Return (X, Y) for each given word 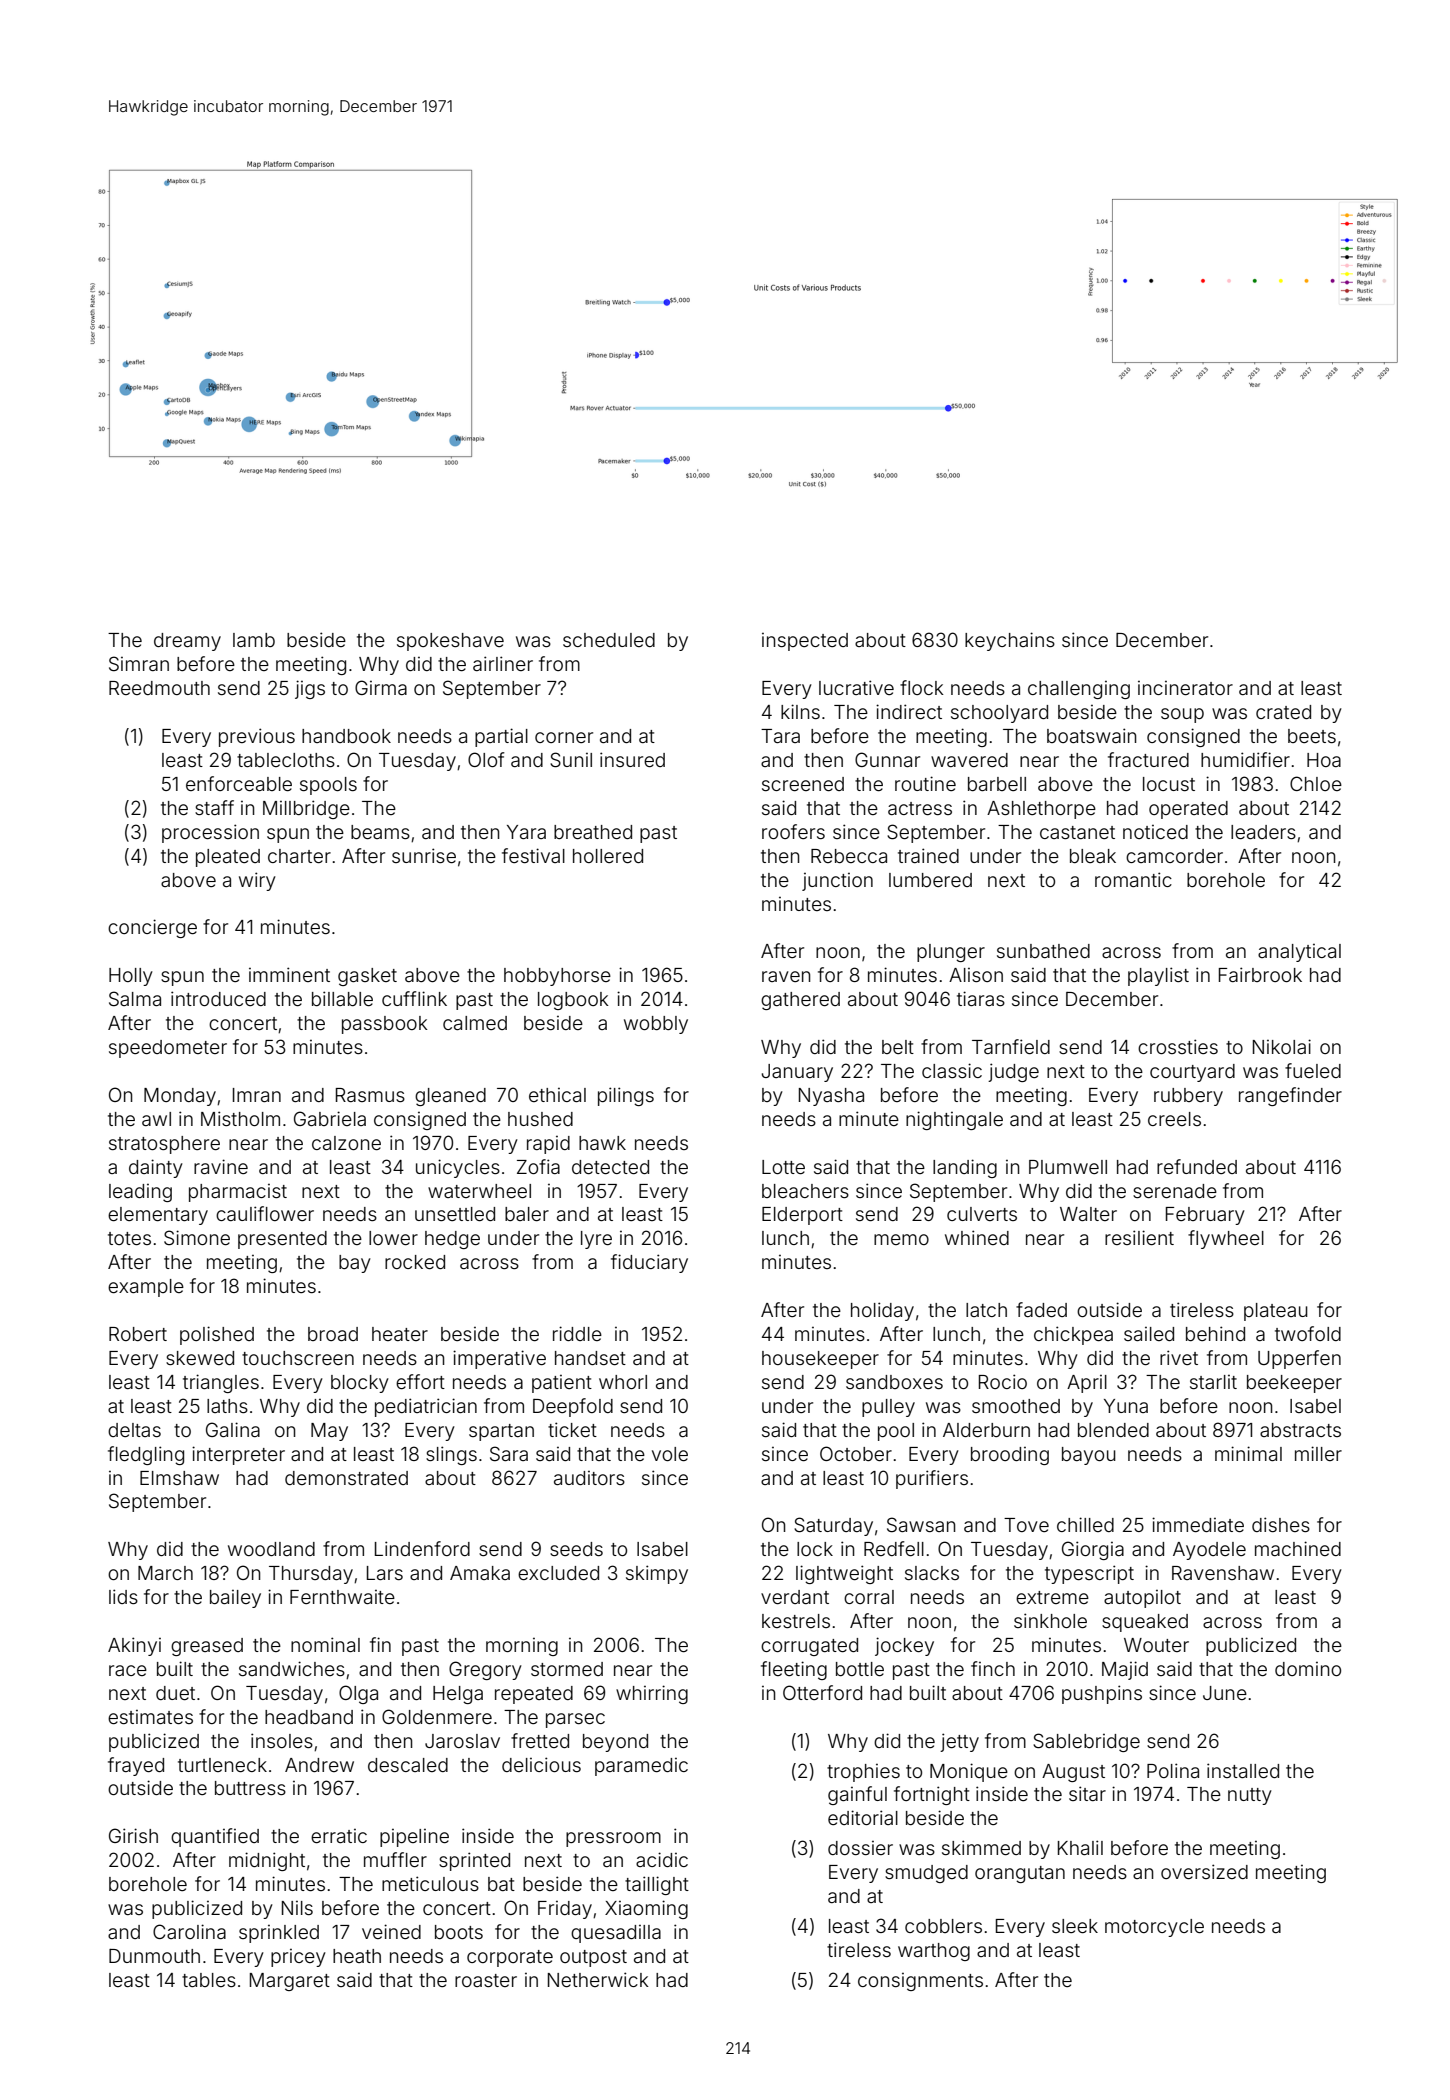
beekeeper (1294, 1384)
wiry (257, 881)
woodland (271, 1549)
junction (837, 882)
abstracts (1300, 1430)
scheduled (609, 640)
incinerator (1185, 688)
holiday (882, 1311)
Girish (133, 1835)
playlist (1158, 976)
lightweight (844, 1574)
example (146, 1288)
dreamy (187, 642)
